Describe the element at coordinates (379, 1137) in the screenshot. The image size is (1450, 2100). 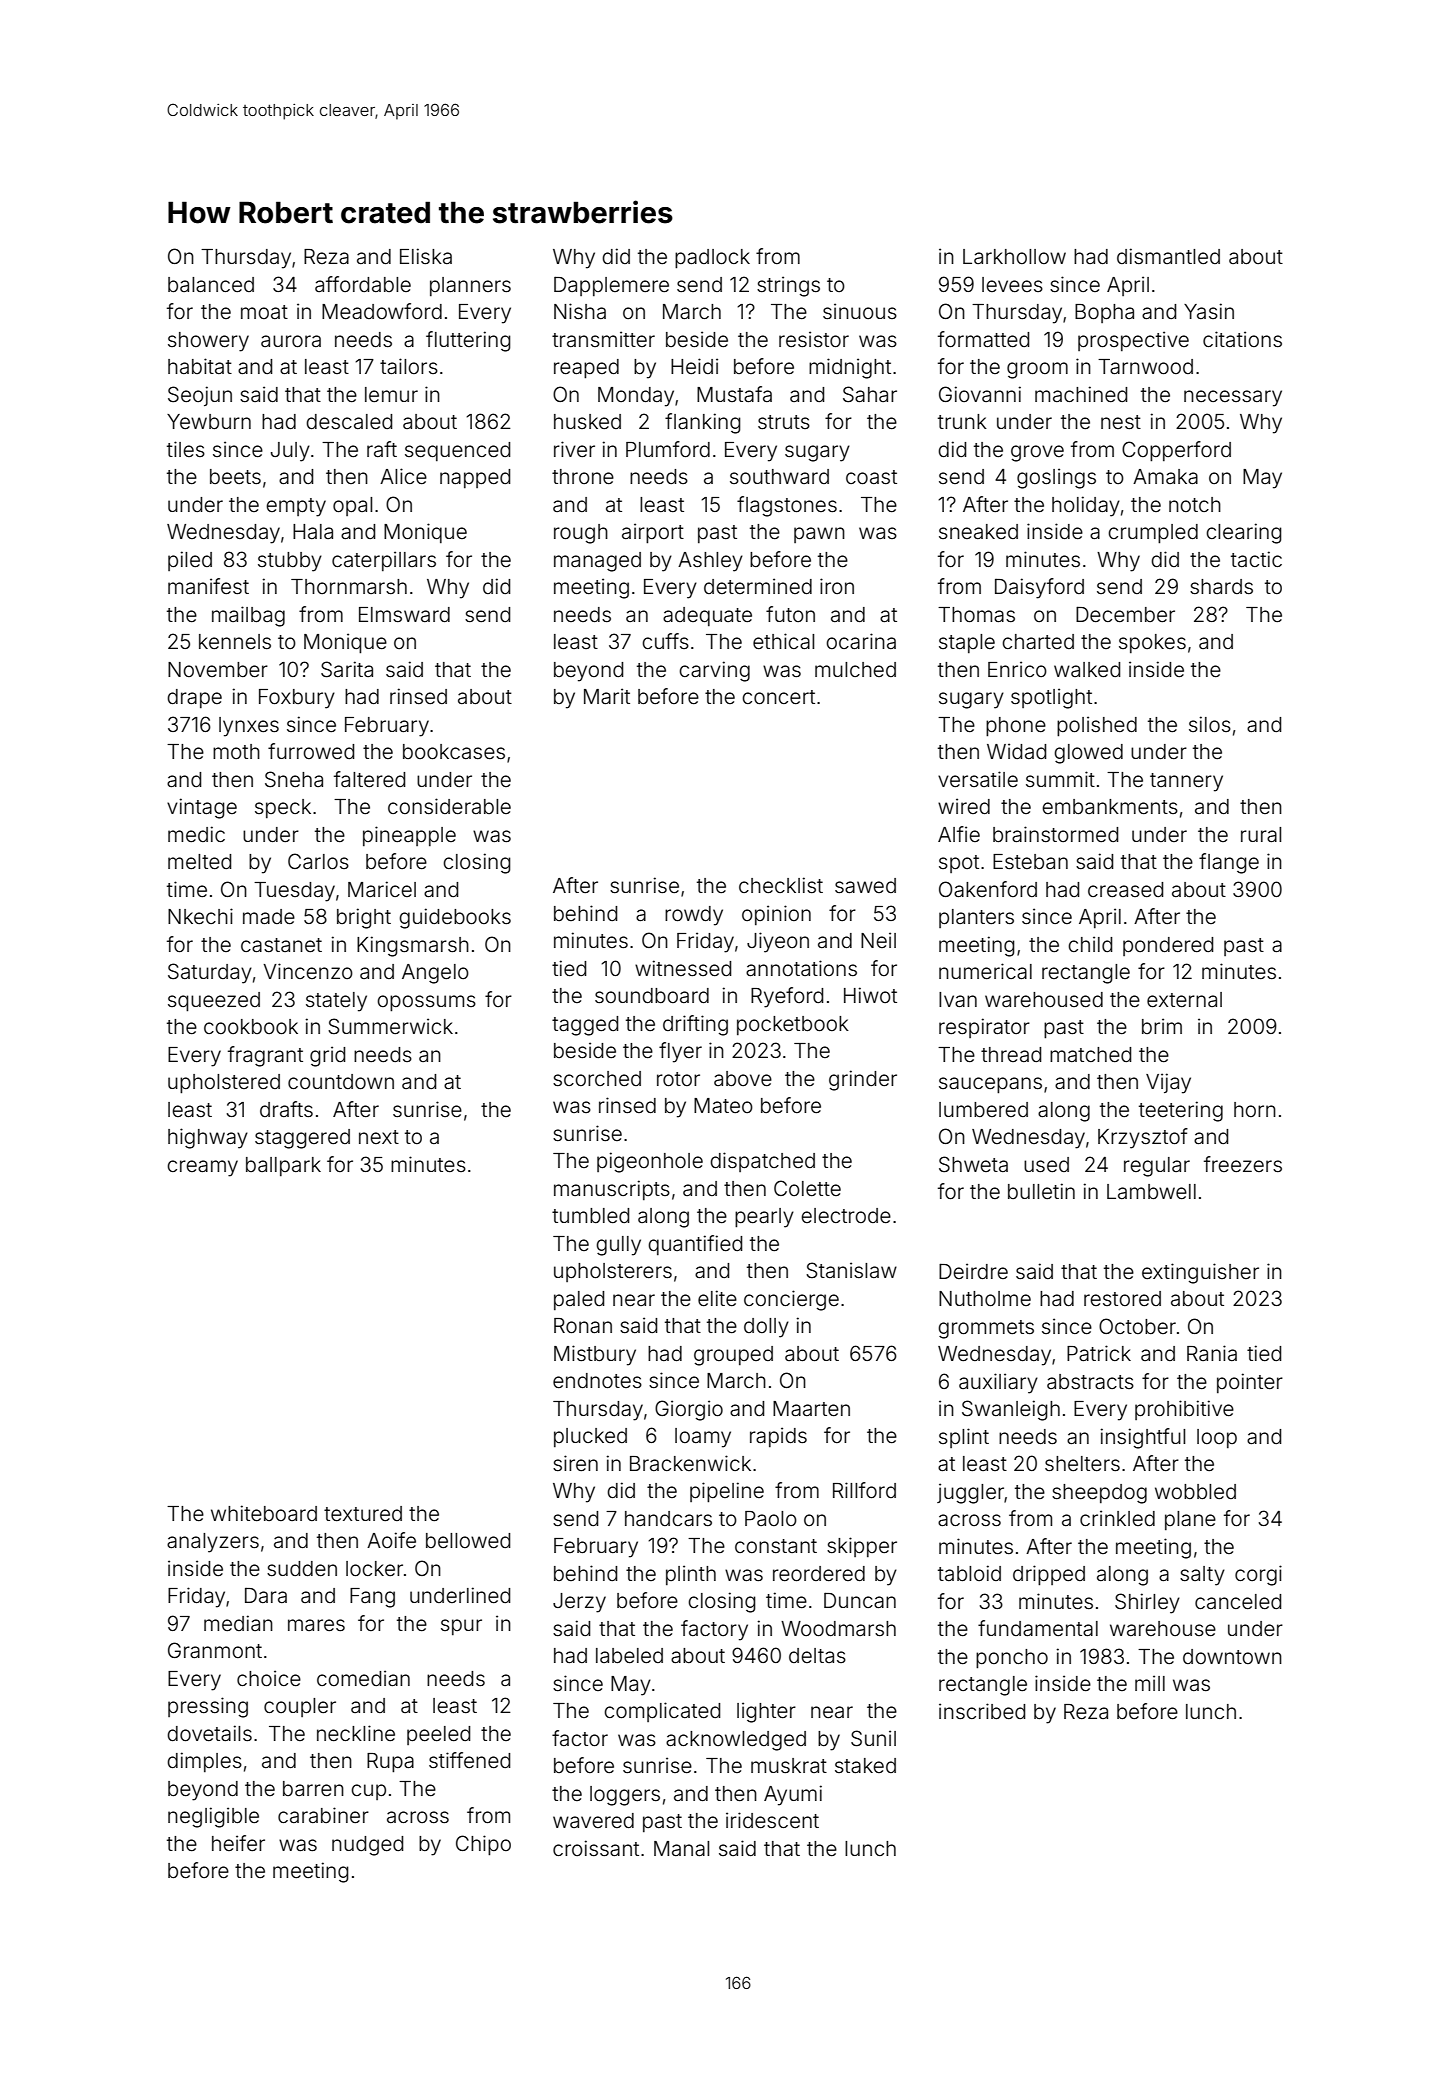
I see `next` at that location.
